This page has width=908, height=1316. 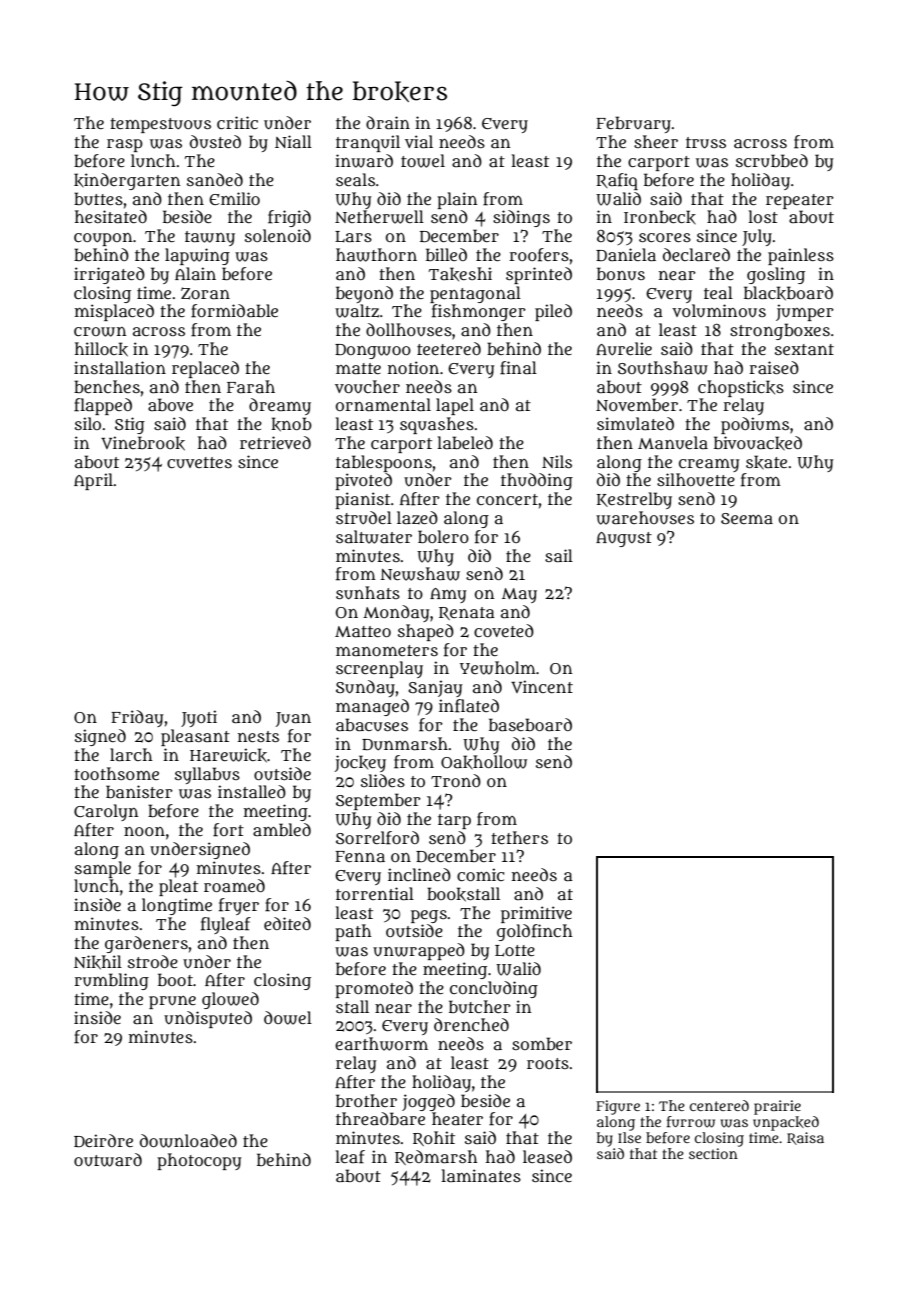 I want to click on goldfinch, so click(x=534, y=932).
